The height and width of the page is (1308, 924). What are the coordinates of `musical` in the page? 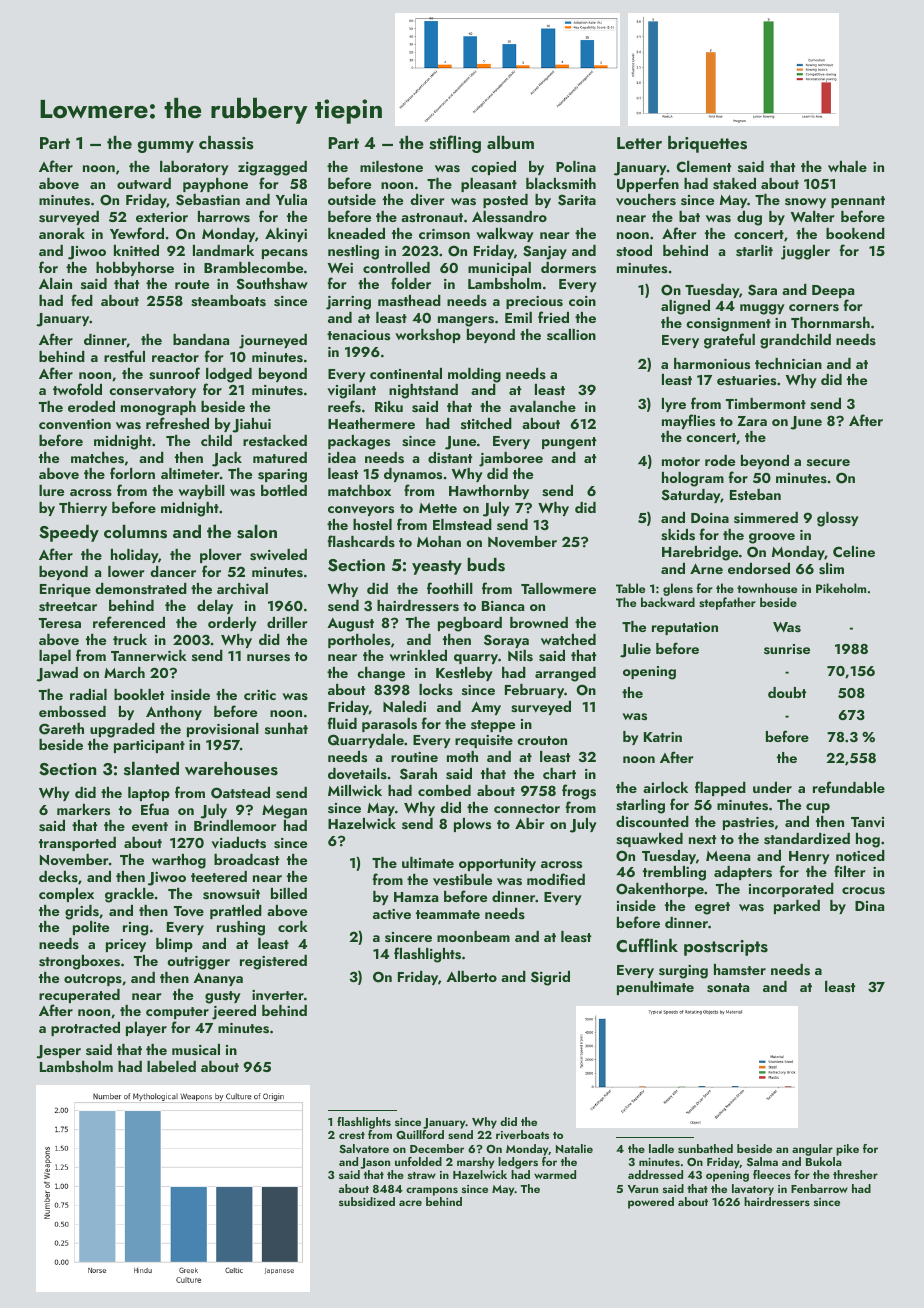 It's located at (196, 1049).
